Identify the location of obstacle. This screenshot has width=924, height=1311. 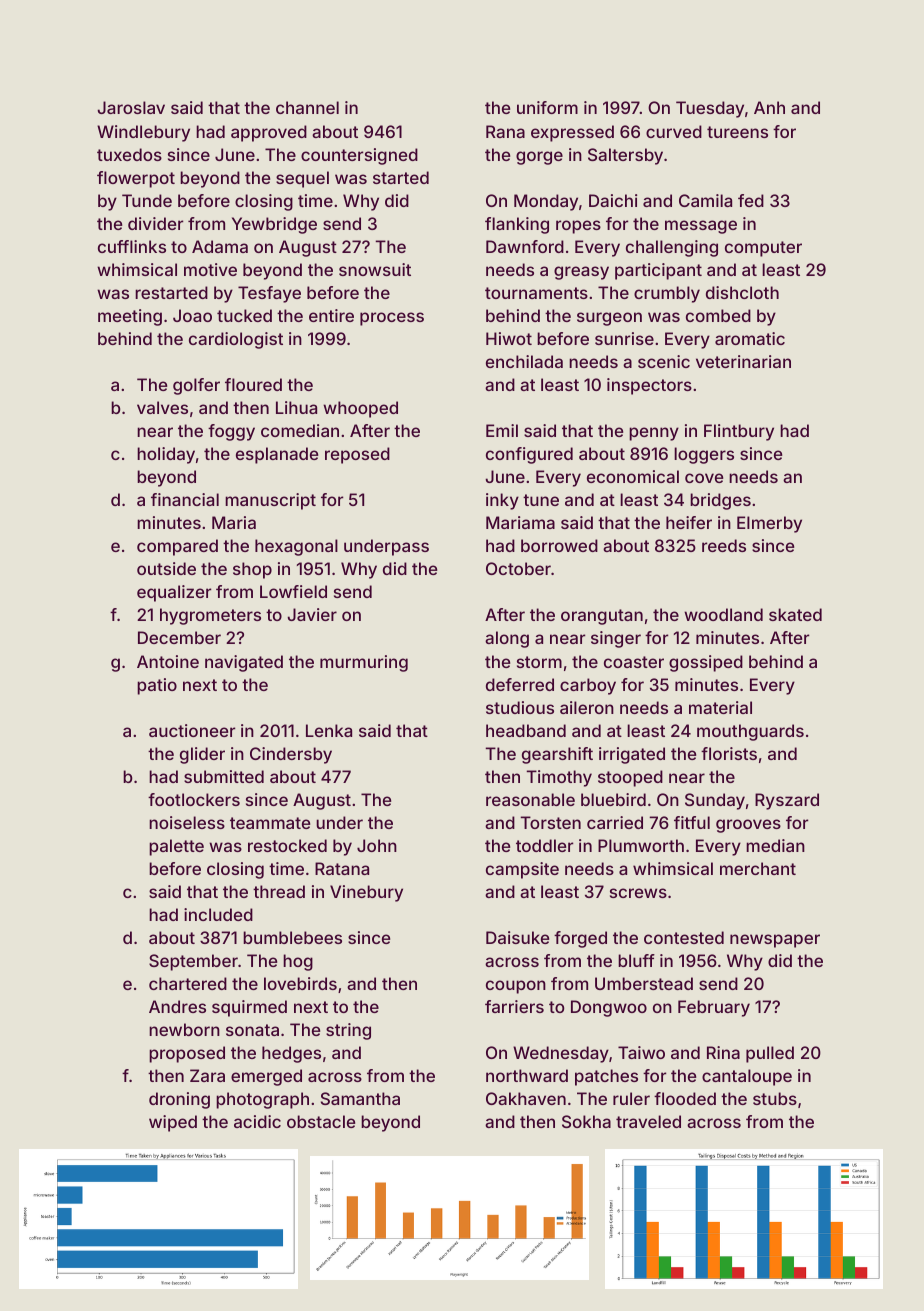
(321, 1121).
